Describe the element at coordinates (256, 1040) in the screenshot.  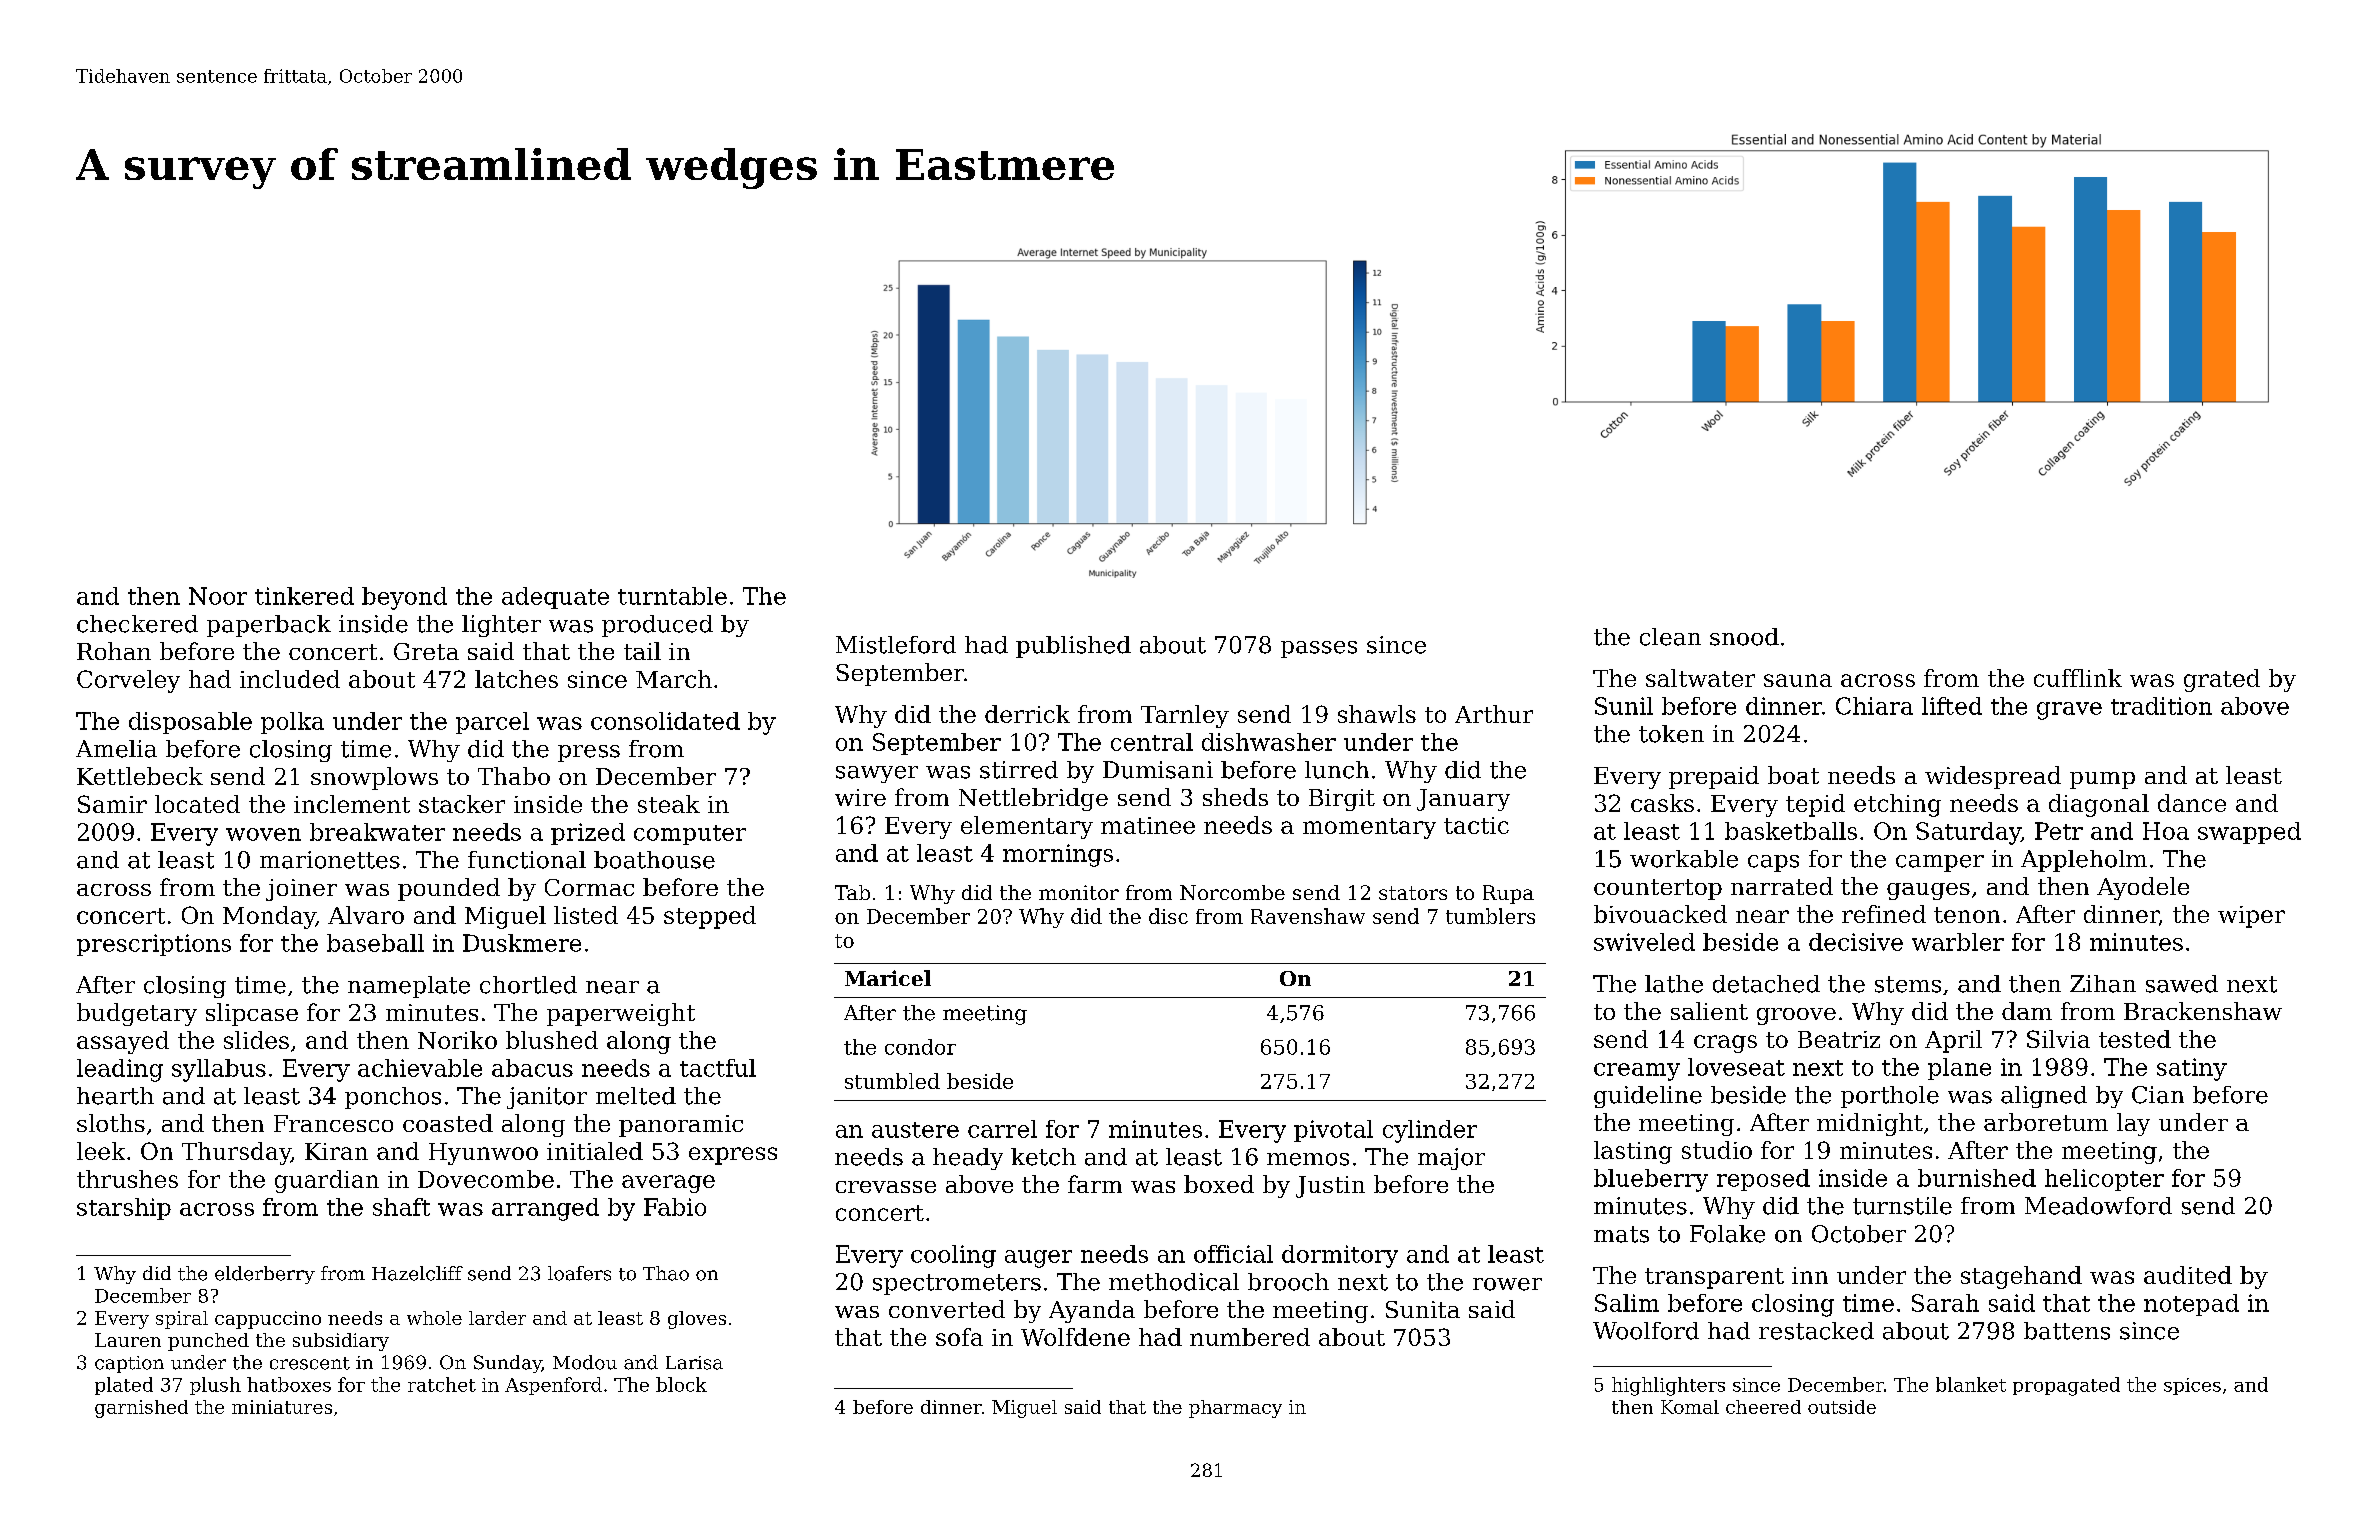
I see `slides` at that location.
